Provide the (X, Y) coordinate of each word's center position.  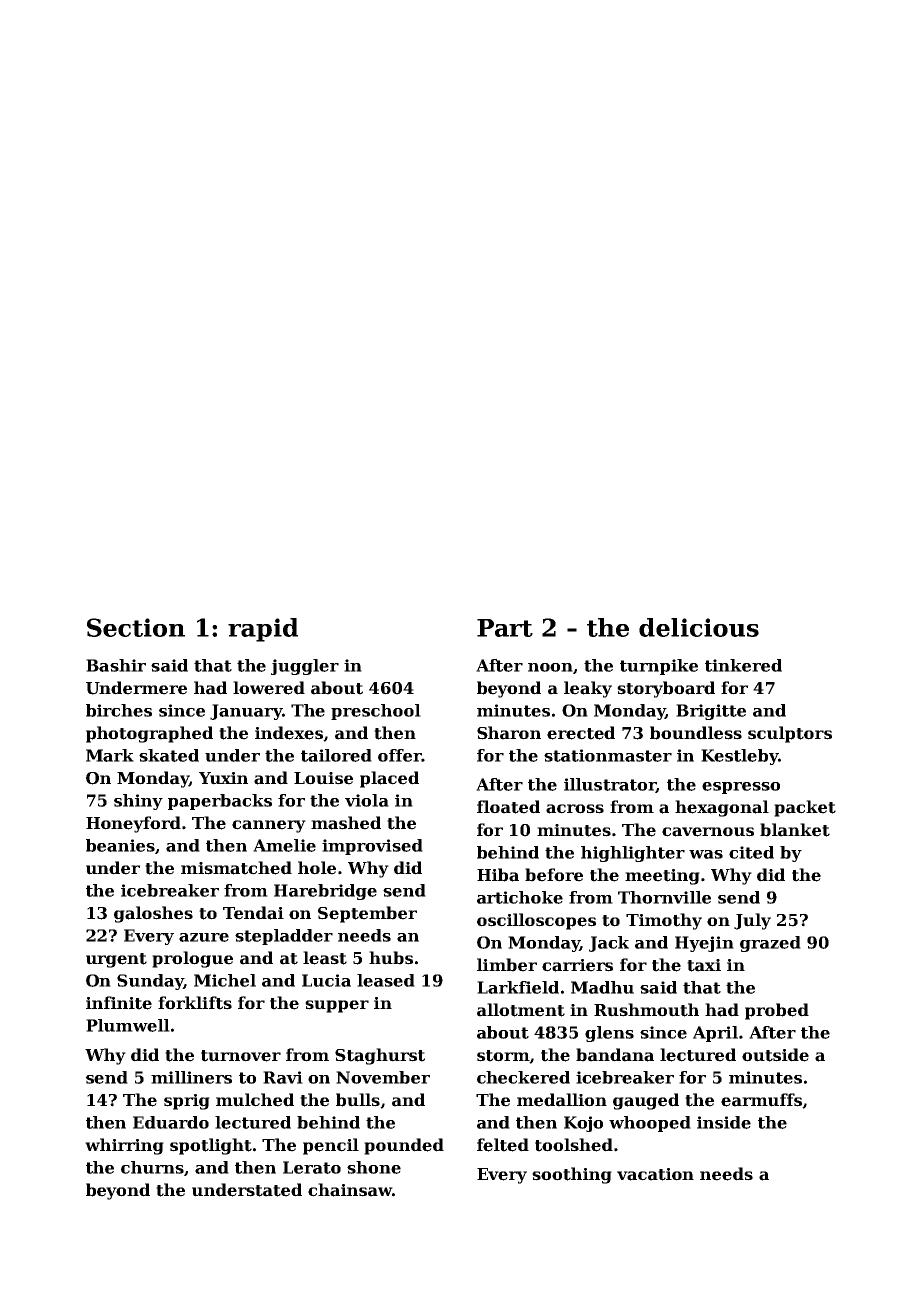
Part (505, 628)
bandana (615, 1055)
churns (152, 1167)
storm (503, 1056)
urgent (116, 960)
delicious (699, 627)
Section (136, 627)
